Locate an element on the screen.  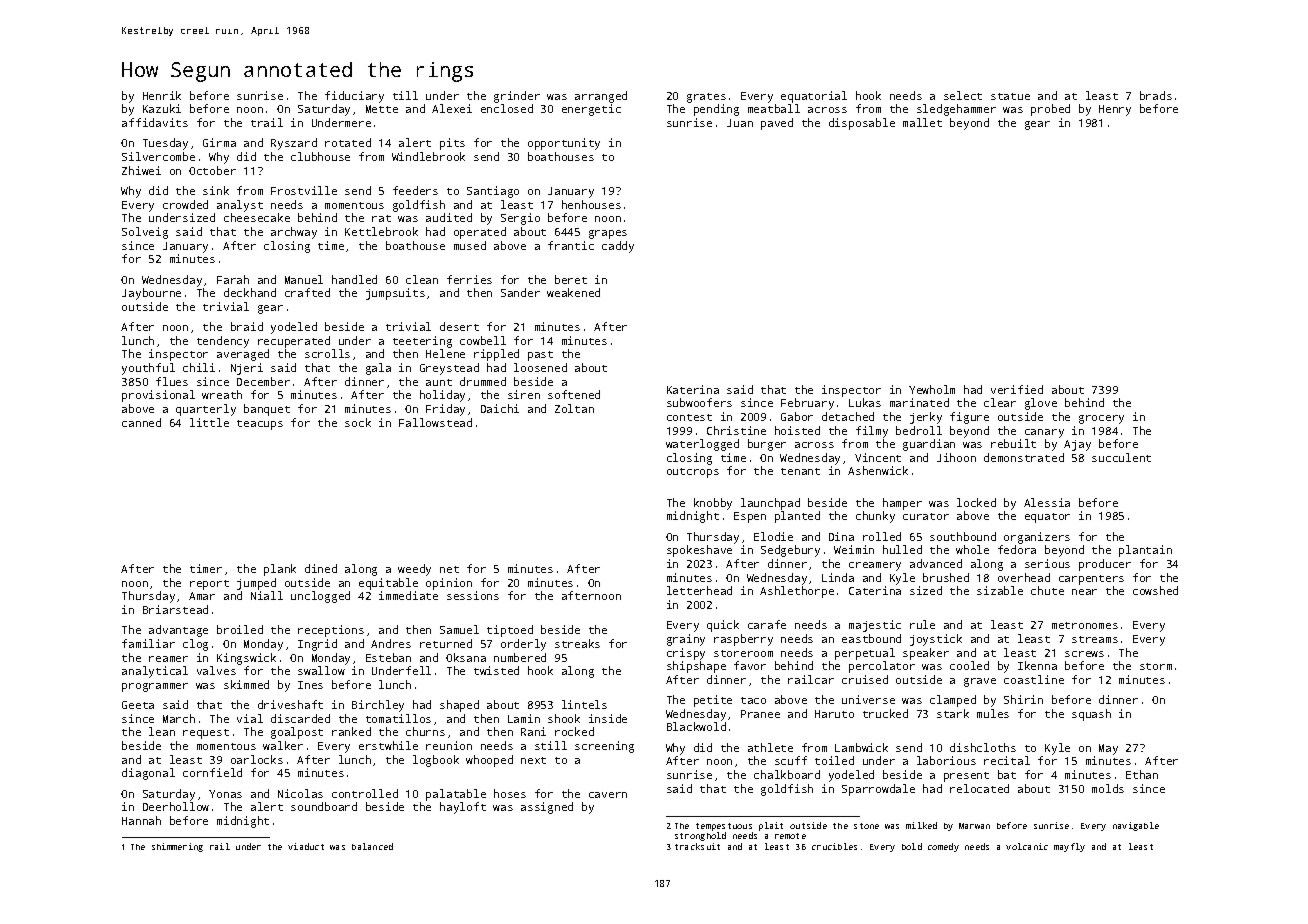
Solveig is located at coordinates (145, 233).
